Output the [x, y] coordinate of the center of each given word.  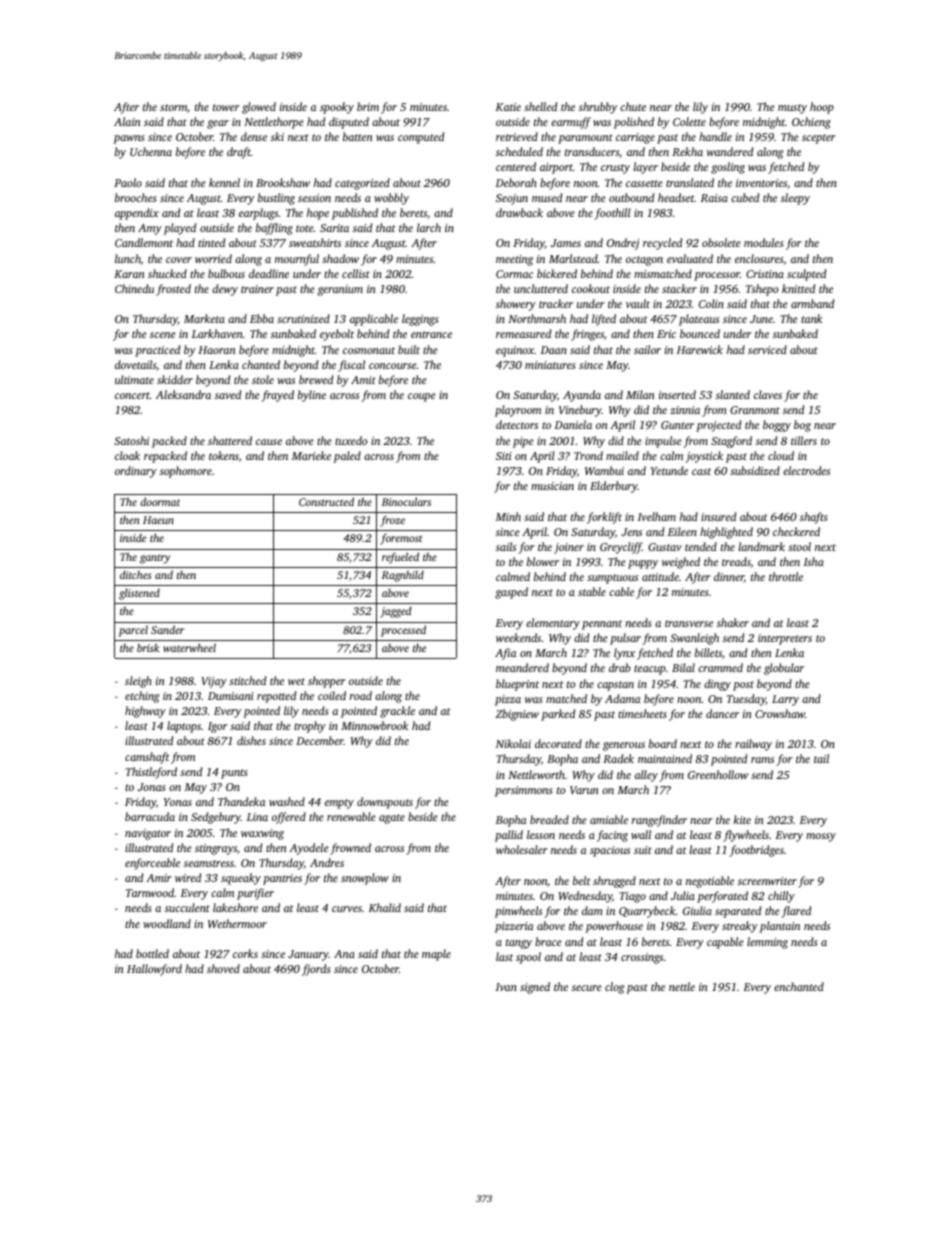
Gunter [677, 425]
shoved [223, 968]
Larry [785, 700]
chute [633, 106]
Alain [127, 121]
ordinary [136, 472]
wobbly [391, 199]
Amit [363, 380]
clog [615, 988]
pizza [508, 700]
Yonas [177, 802]
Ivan [506, 987]
